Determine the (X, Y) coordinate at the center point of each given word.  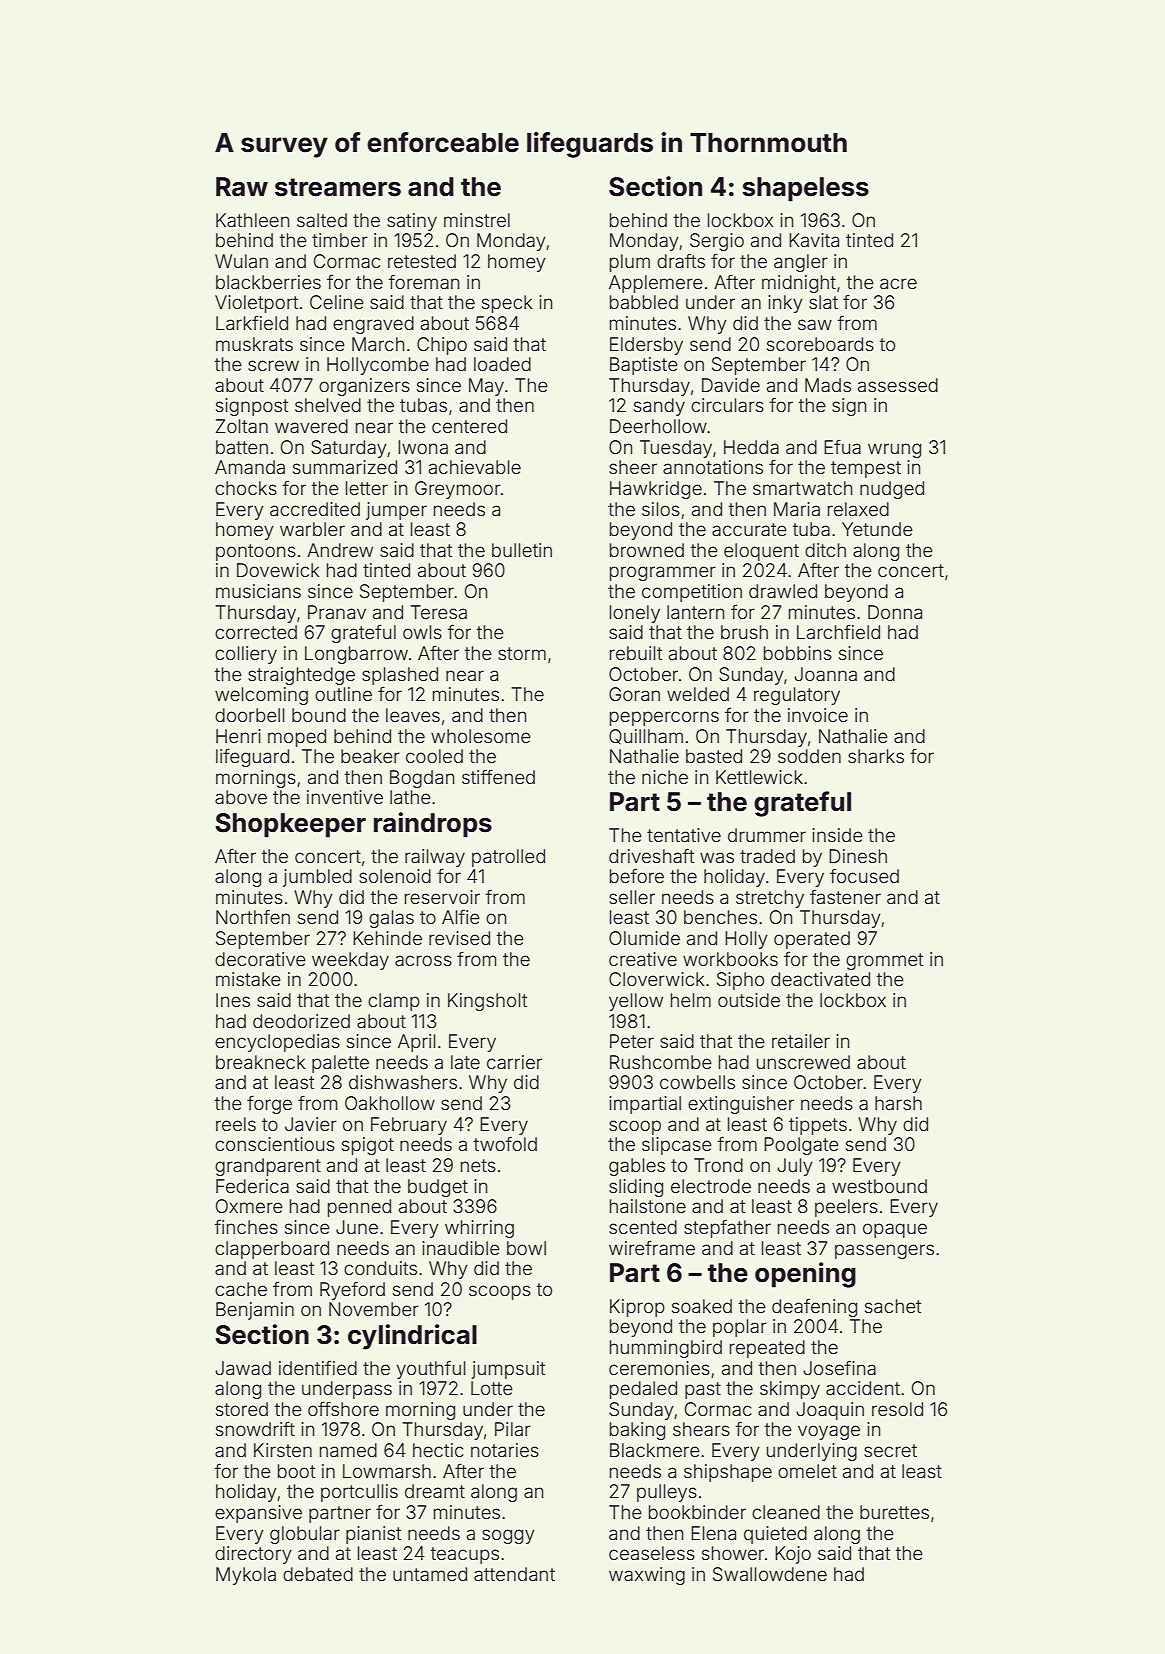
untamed (430, 1574)
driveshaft (651, 855)
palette (340, 1064)
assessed (898, 385)
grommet (884, 961)
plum (630, 263)
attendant (514, 1574)
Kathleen (252, 220)
